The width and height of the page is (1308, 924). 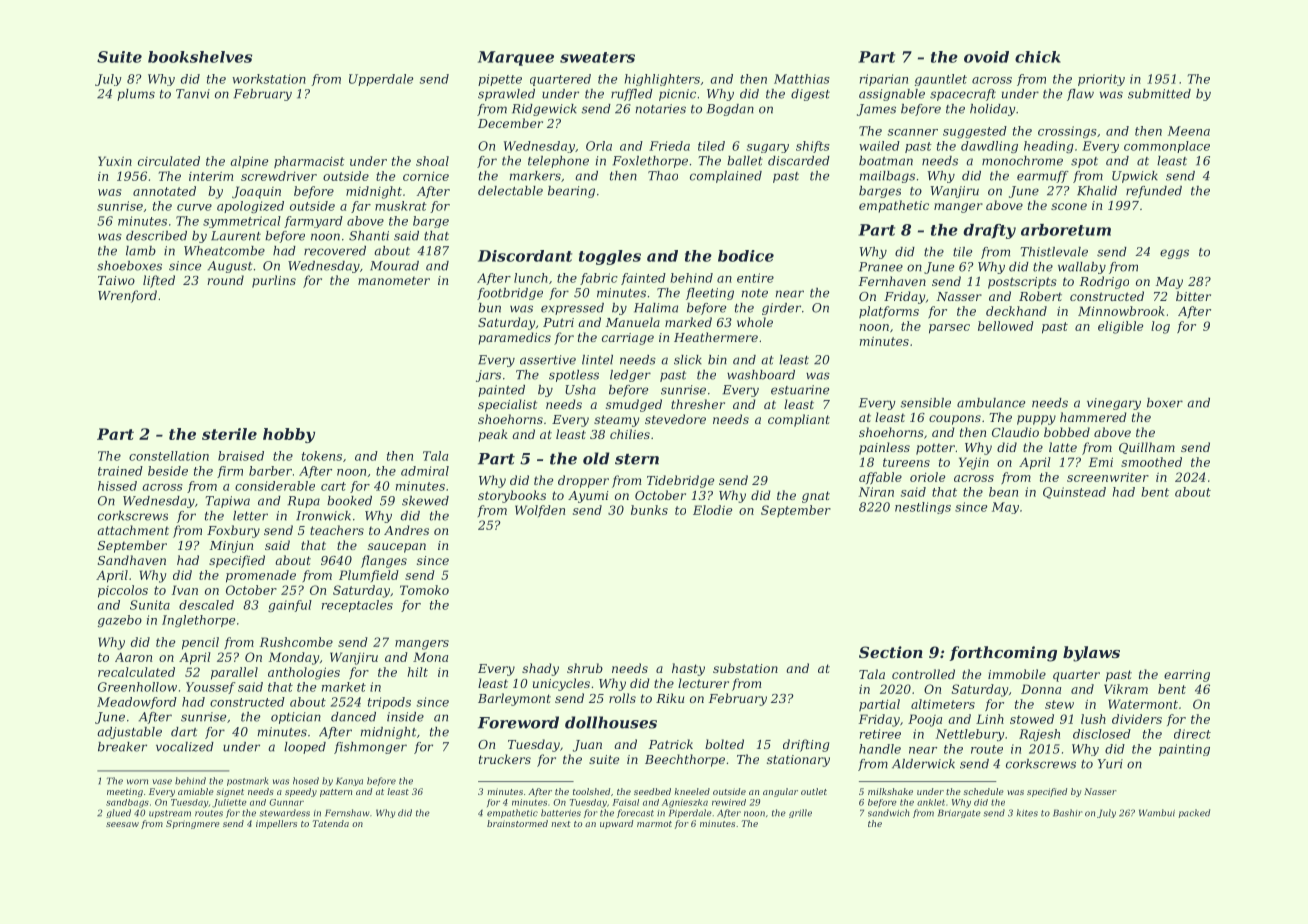 What do you see at coordinates (369, 236) in the page?
I see `Shanti` at bounding box center [369, 236].
